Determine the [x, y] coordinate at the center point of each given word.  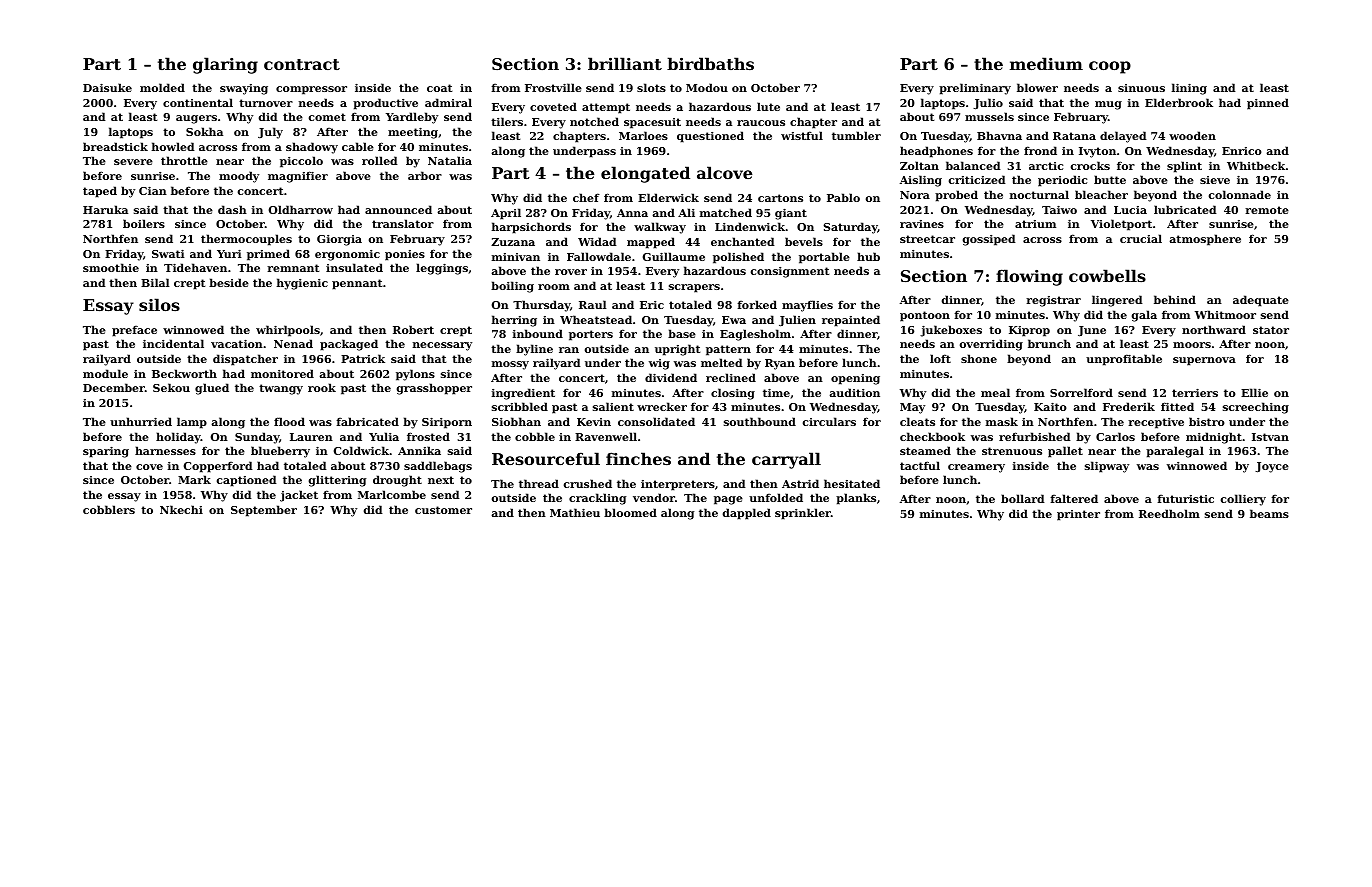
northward [1214, 329]
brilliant [625, 63]
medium [1046, 63]
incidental [173, 343]
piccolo [301, 162]
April [506, 214]
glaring [225, 65]
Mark [194, 479]
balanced [973, 165]
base [682, 333]
